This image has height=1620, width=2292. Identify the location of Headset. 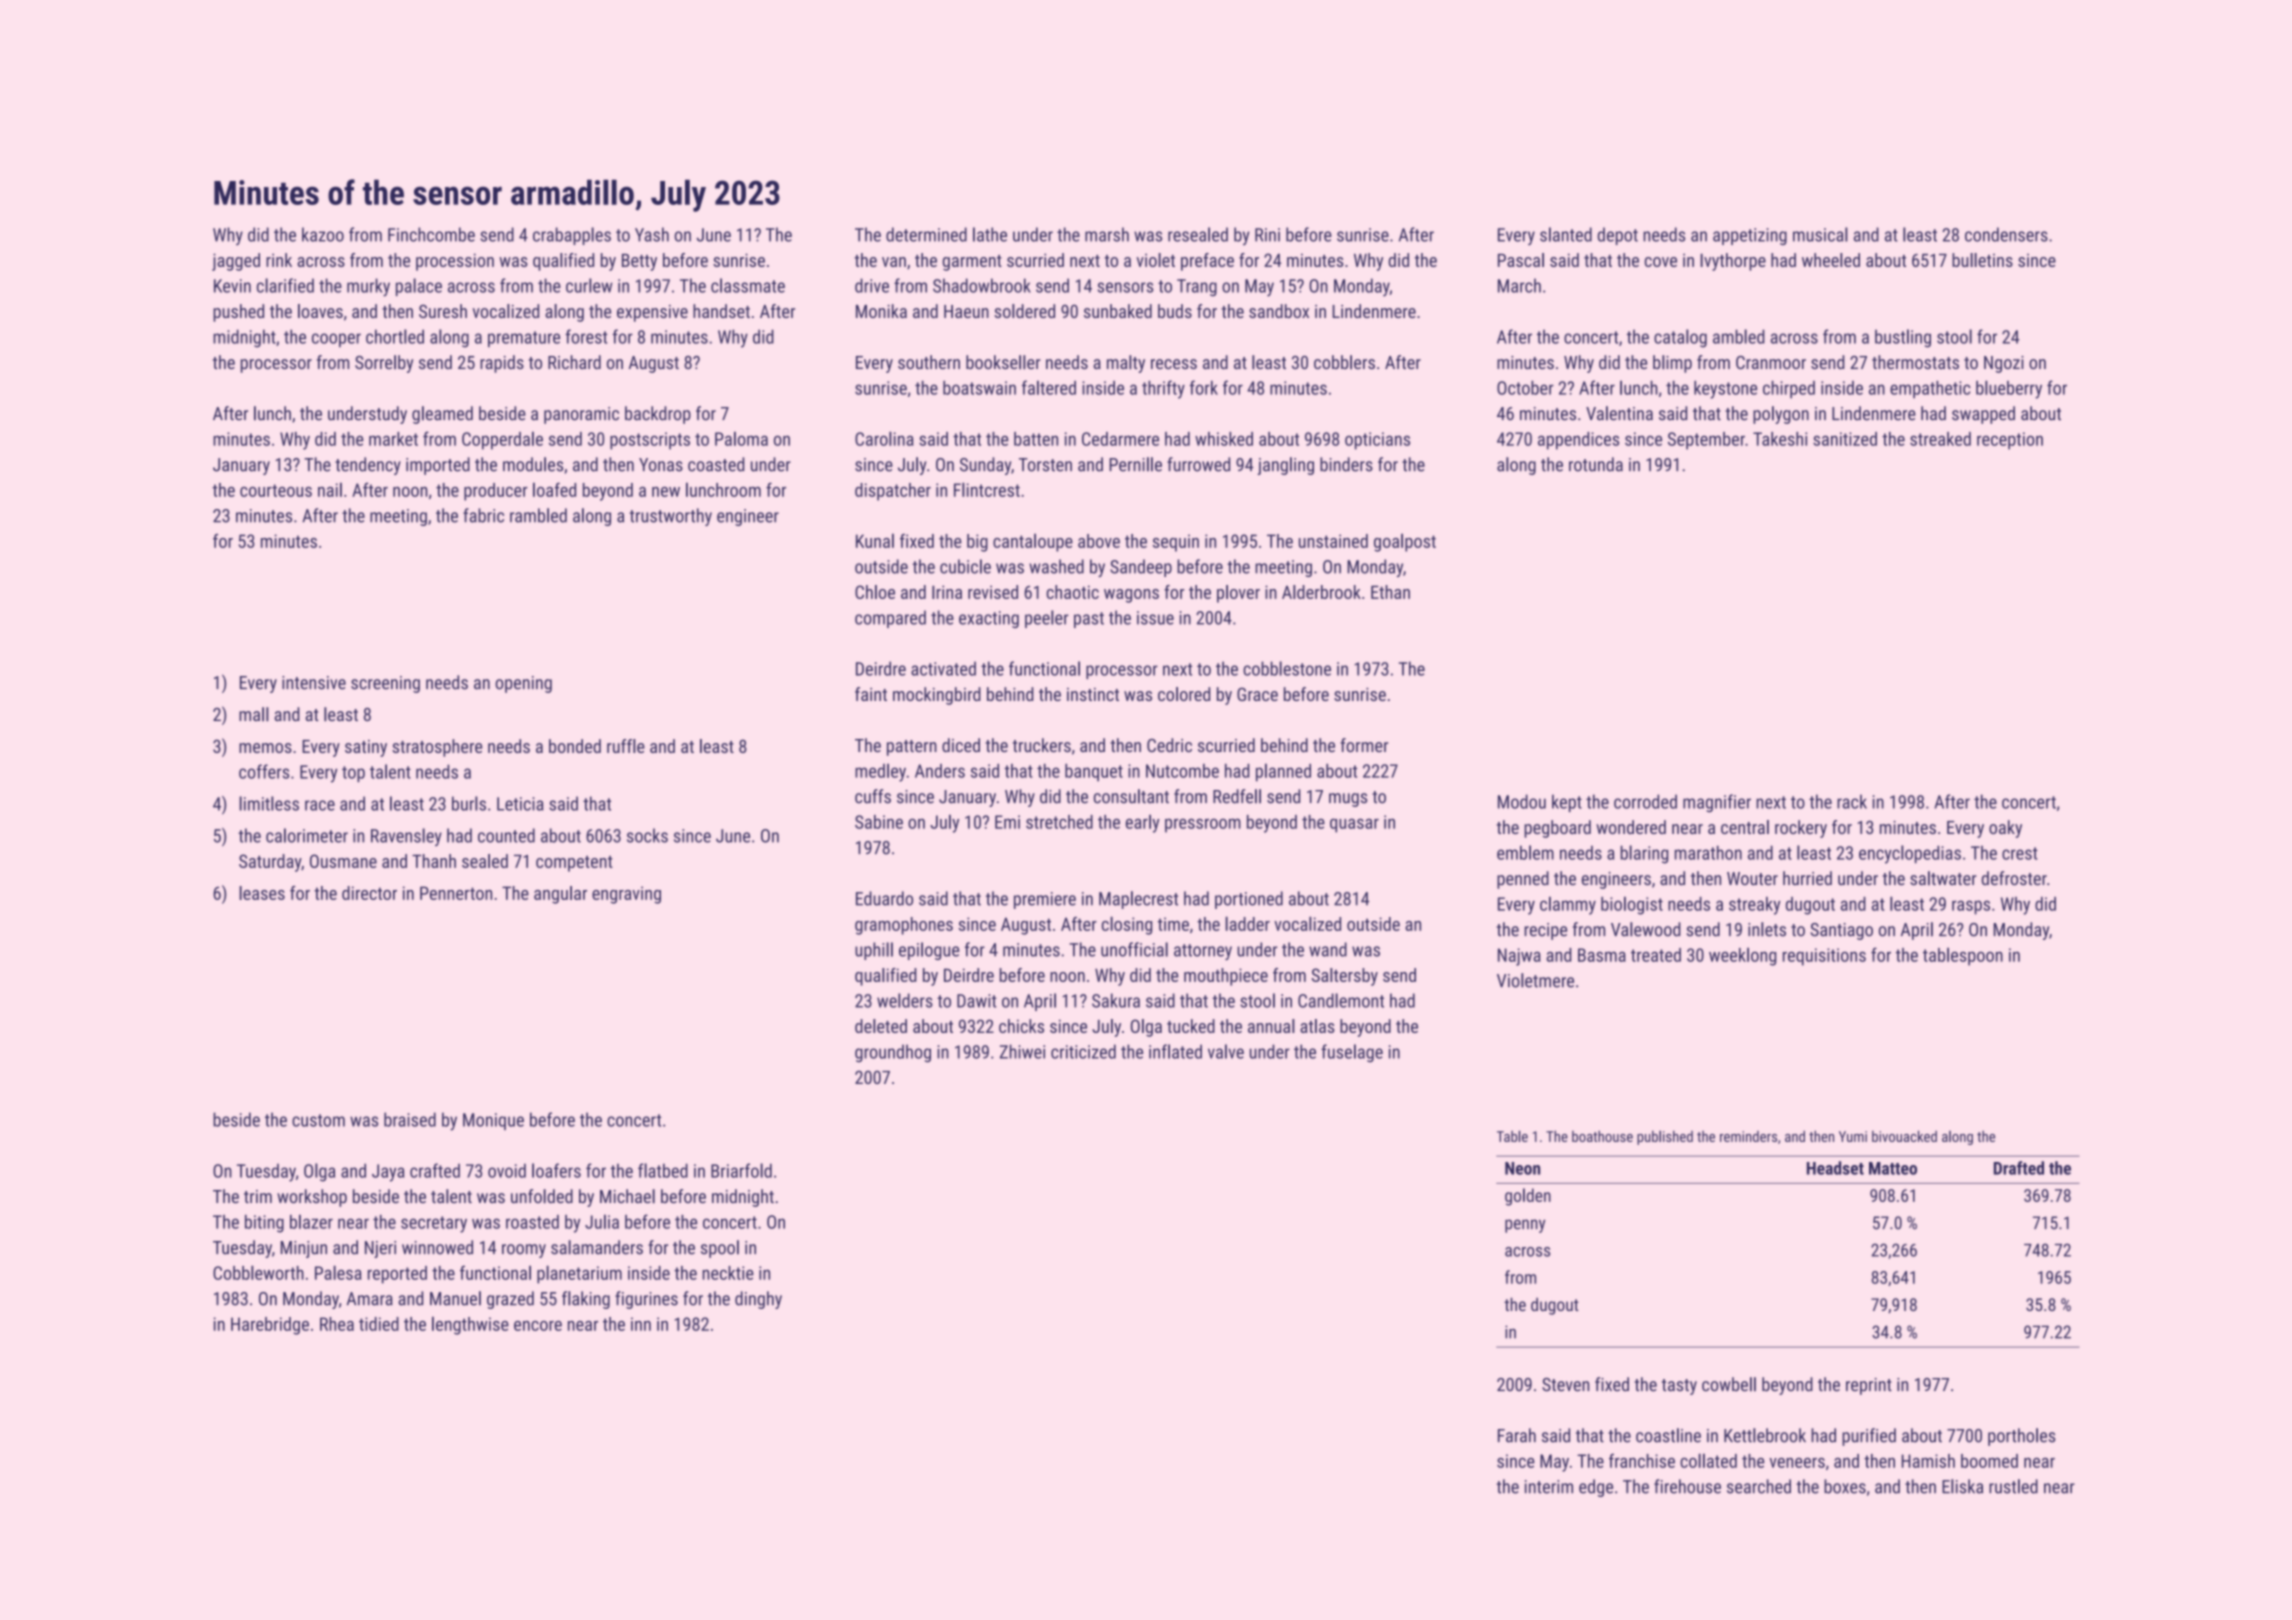
(1835, 1168).
